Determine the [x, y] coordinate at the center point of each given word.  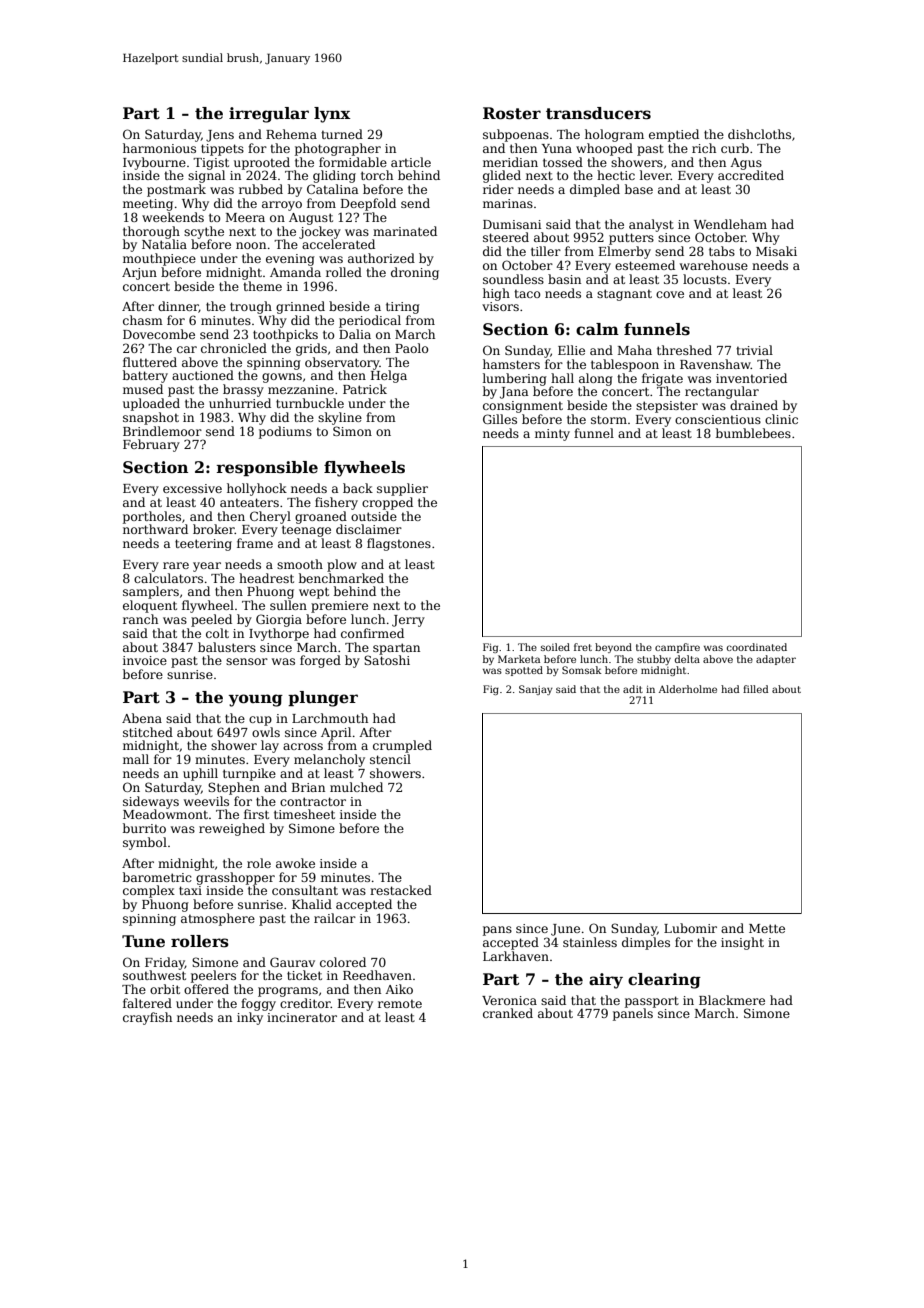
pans [497, 931]
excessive [192, 488]
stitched [148, 732]
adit [633, 689]
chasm [143, 320]
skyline [340, 418]
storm [609, 419]
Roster [512, 113]
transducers [598, 113]
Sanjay [536, 690]
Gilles [500, 419]
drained [754, 405]
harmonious [159, 148]
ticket [304, 975]
